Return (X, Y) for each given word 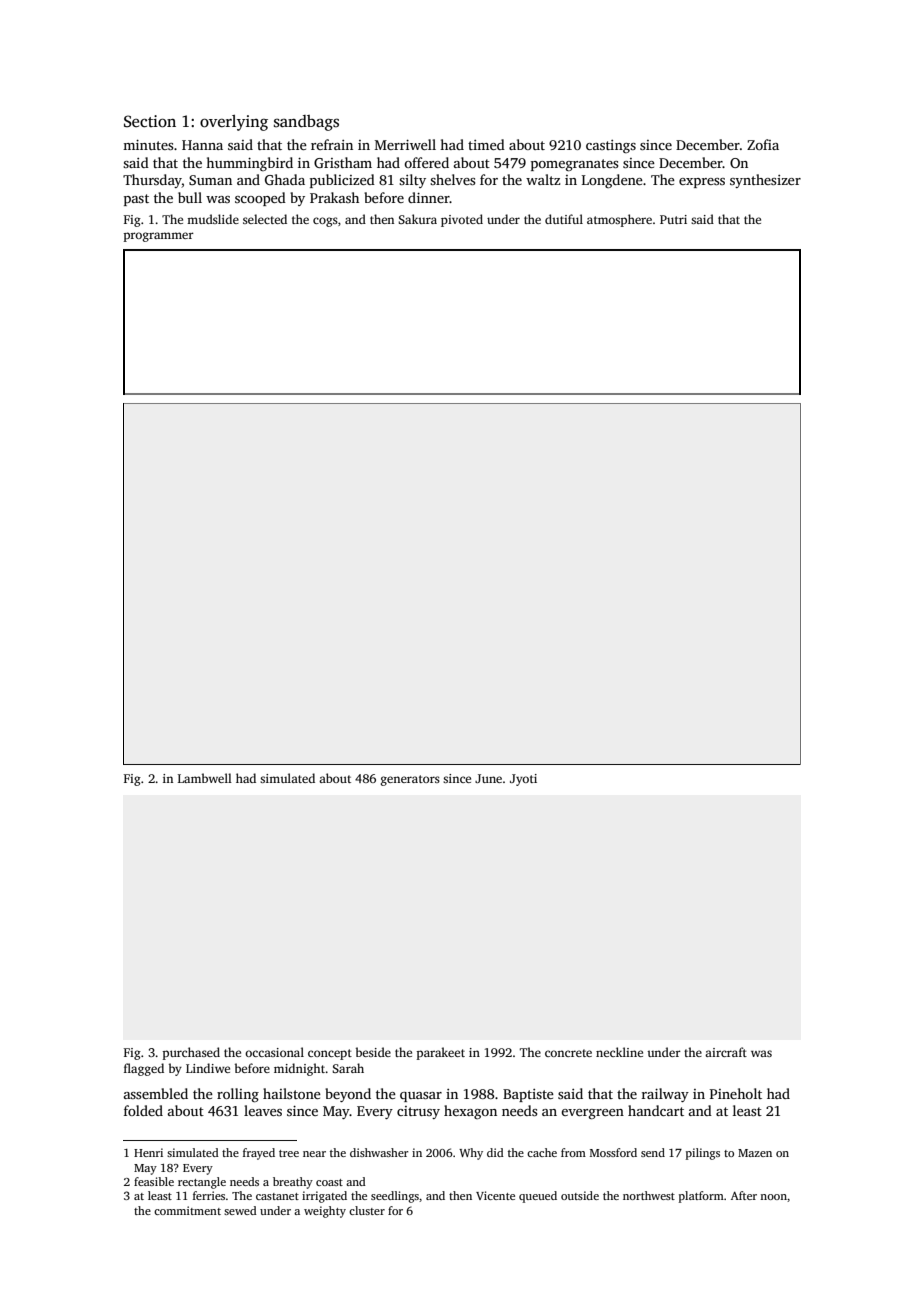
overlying (234, 123)
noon (773, 1197)
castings (611, 146)
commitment (187, 1210)
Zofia (763, 144)
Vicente (495, 1195)
